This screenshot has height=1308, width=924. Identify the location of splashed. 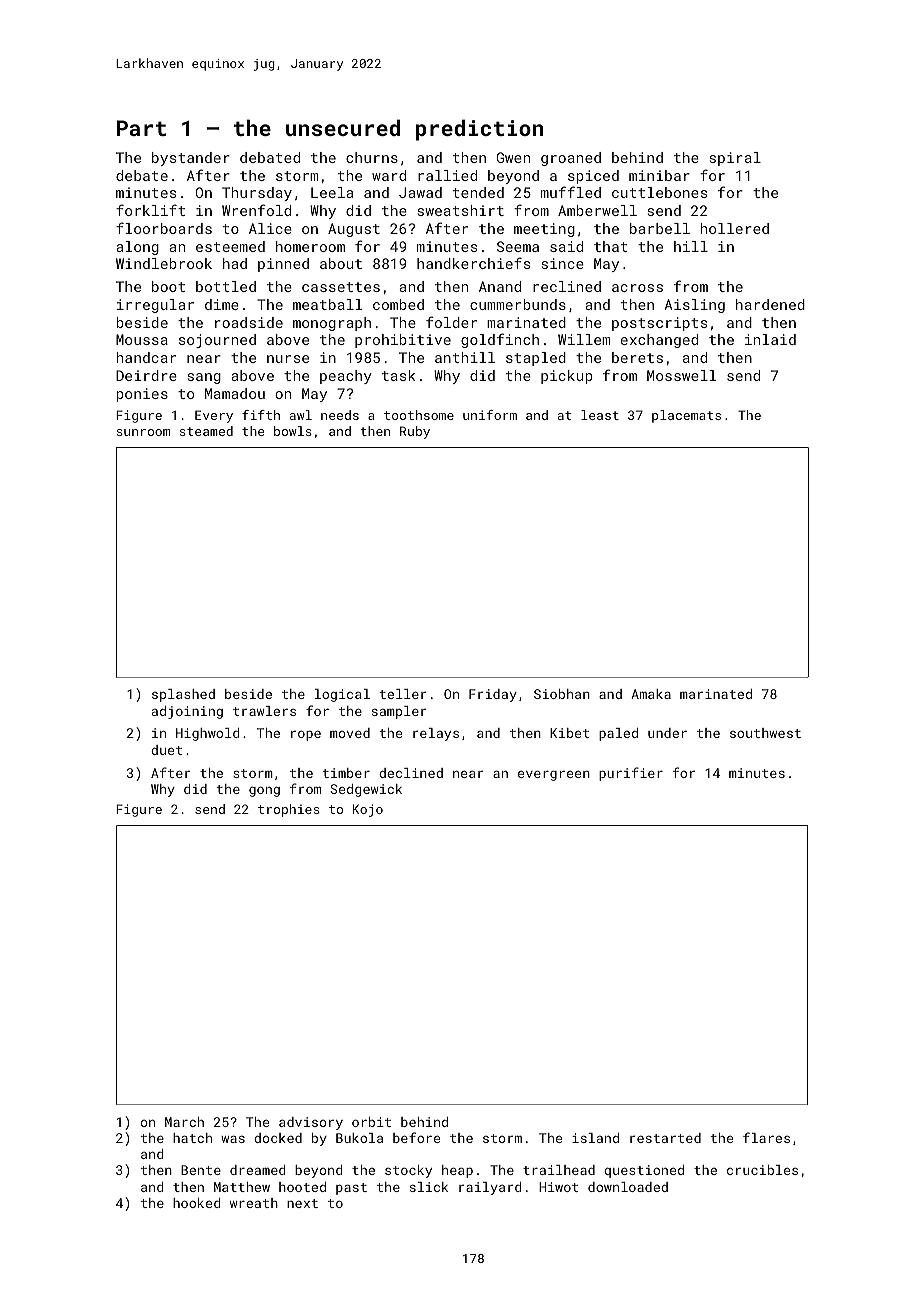
(183, 695).
